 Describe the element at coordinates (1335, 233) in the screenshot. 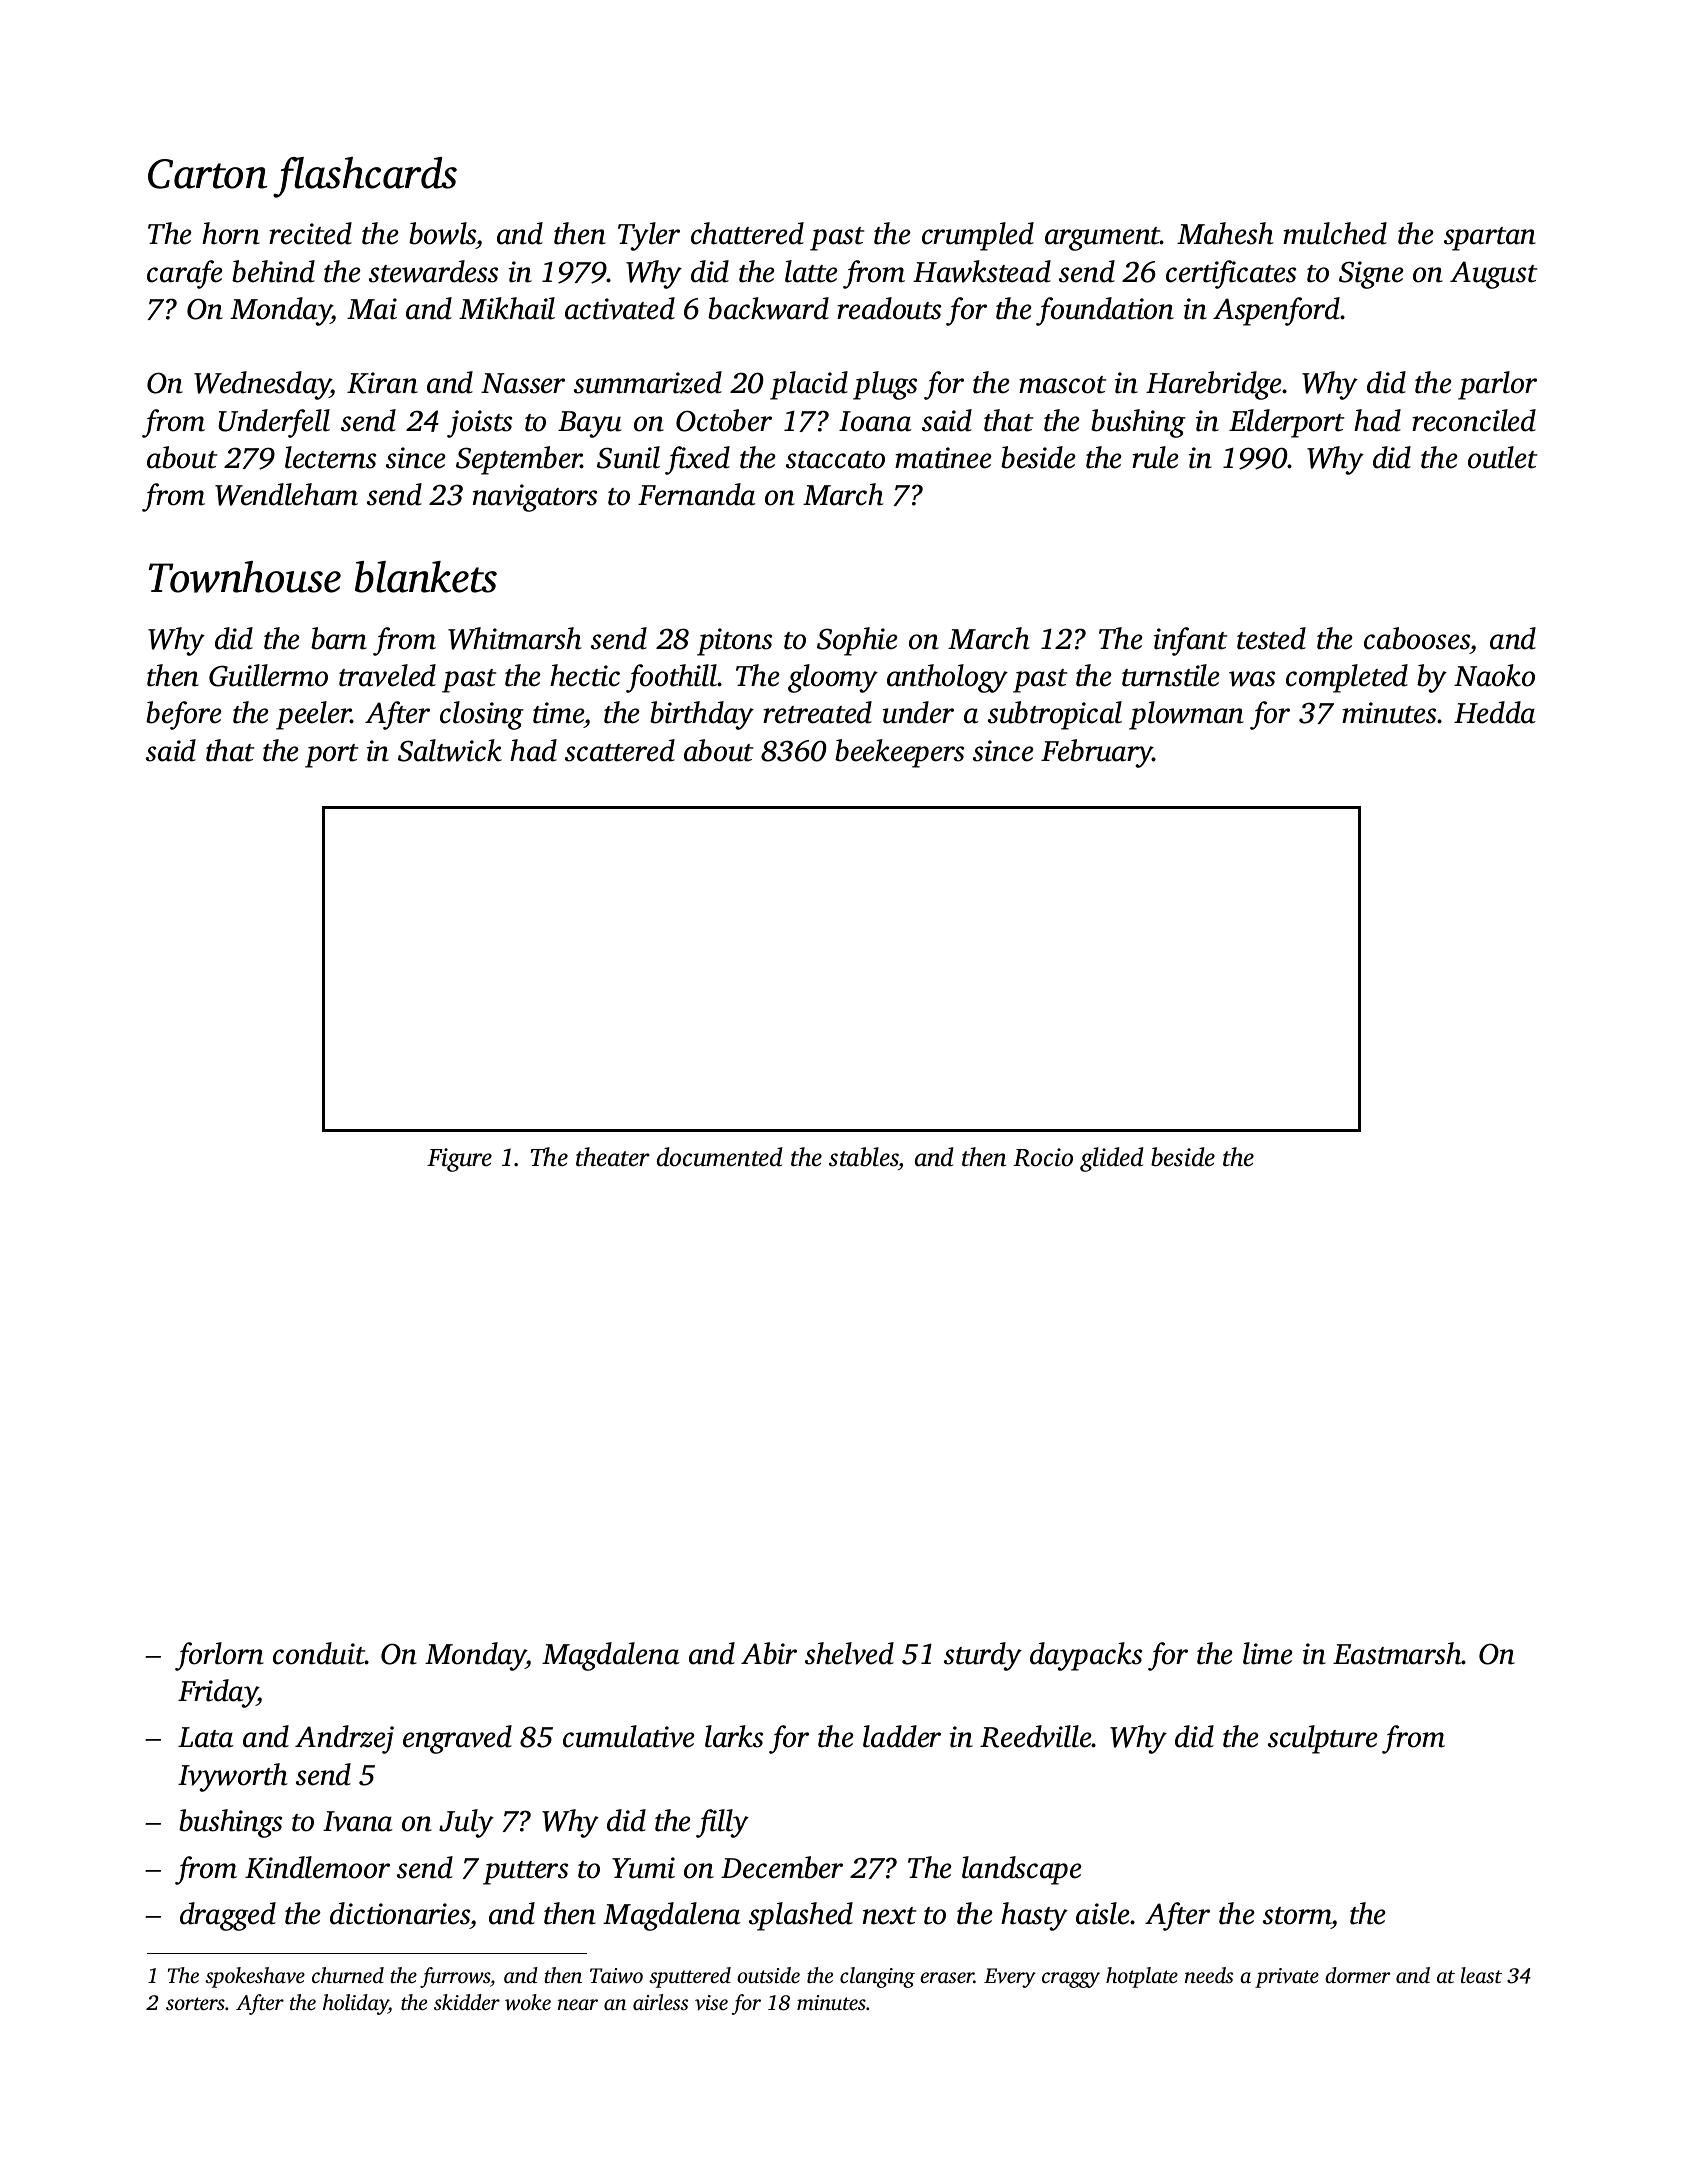

I see `mulched` at that location.
